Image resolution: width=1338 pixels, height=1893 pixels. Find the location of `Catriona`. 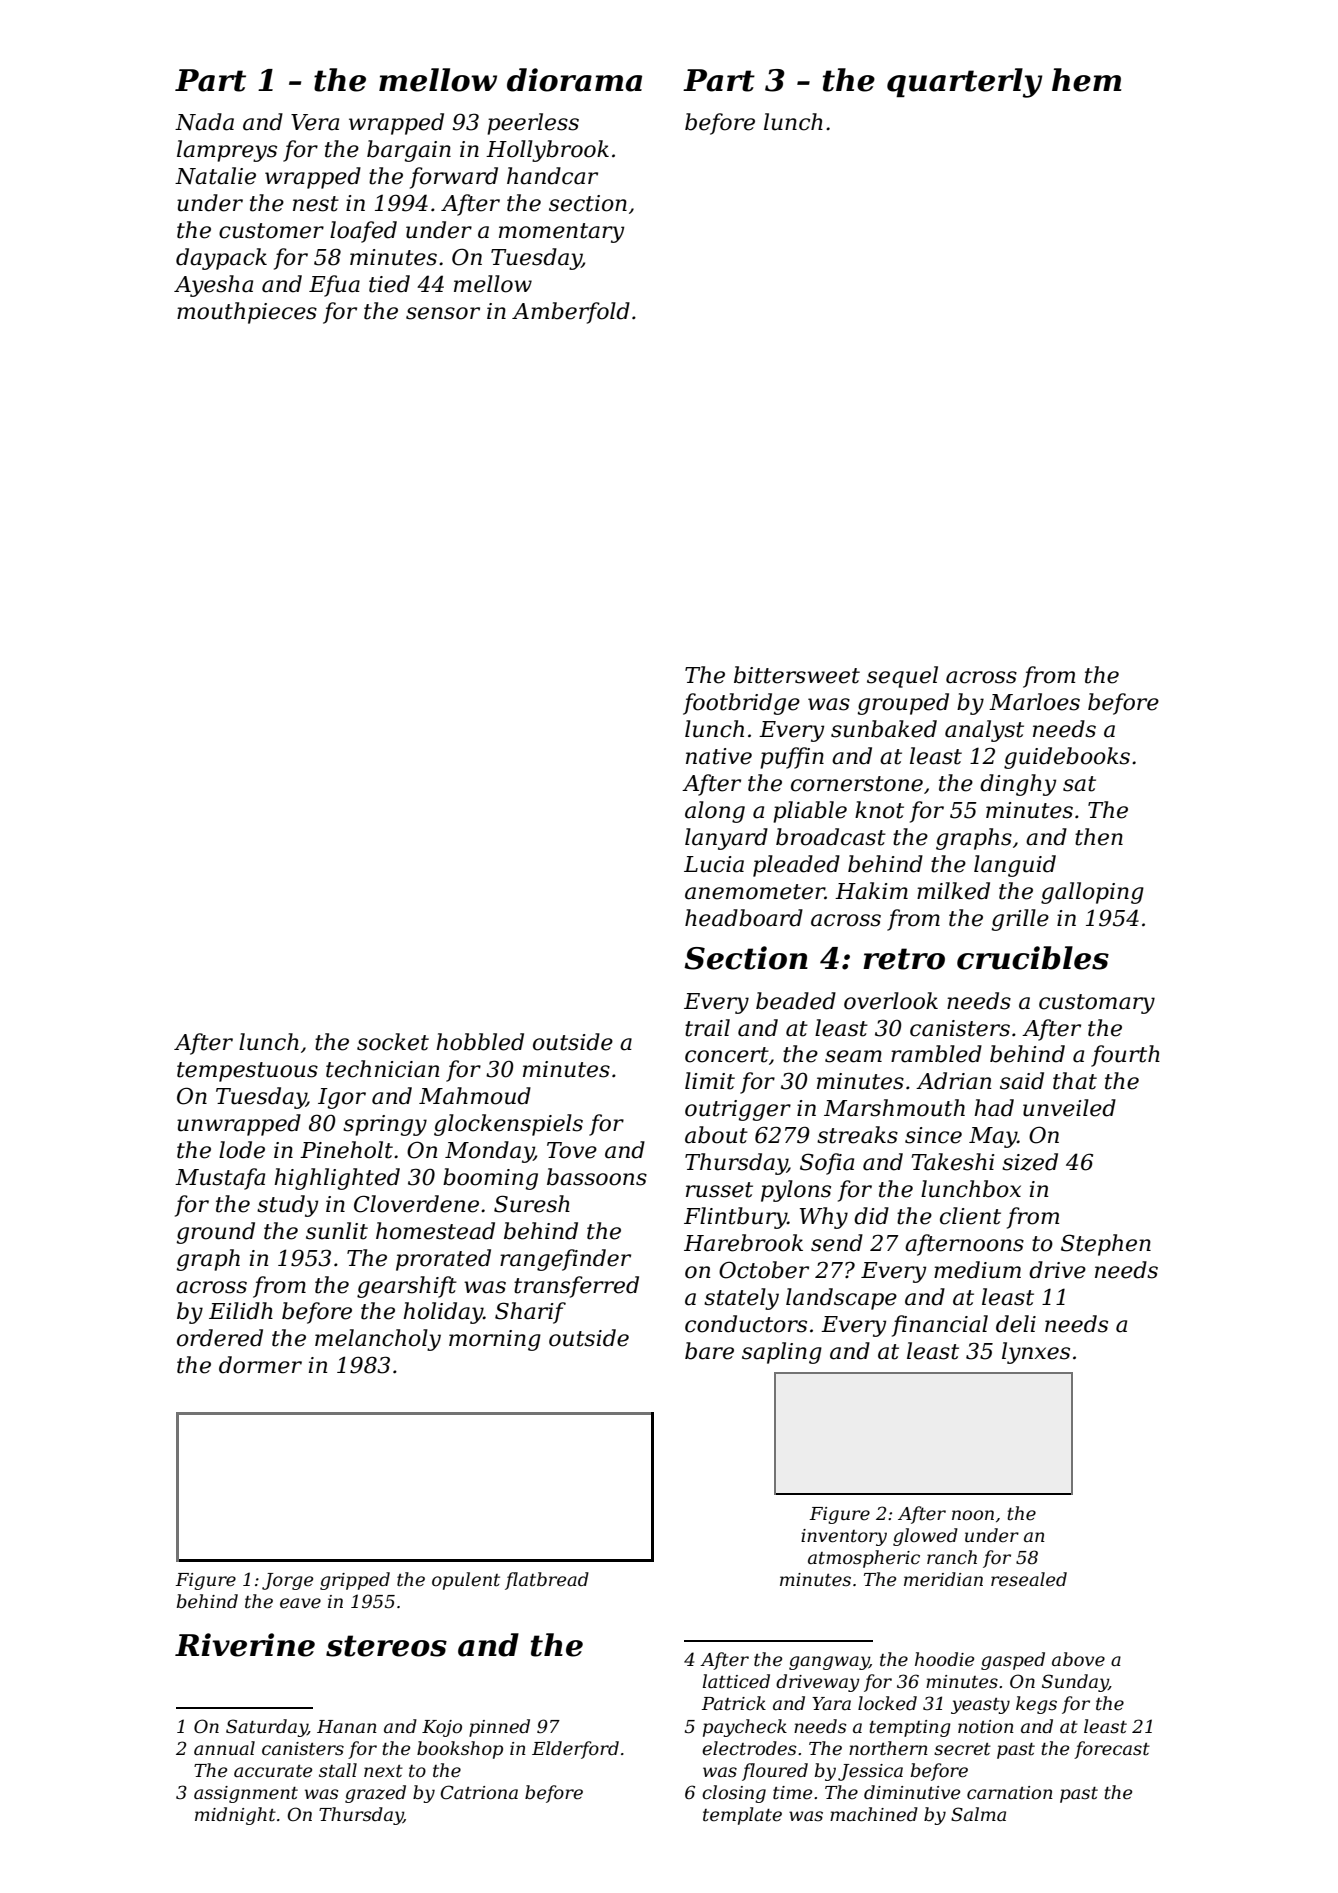

Catriona is located at coordinates (479, 1792).
